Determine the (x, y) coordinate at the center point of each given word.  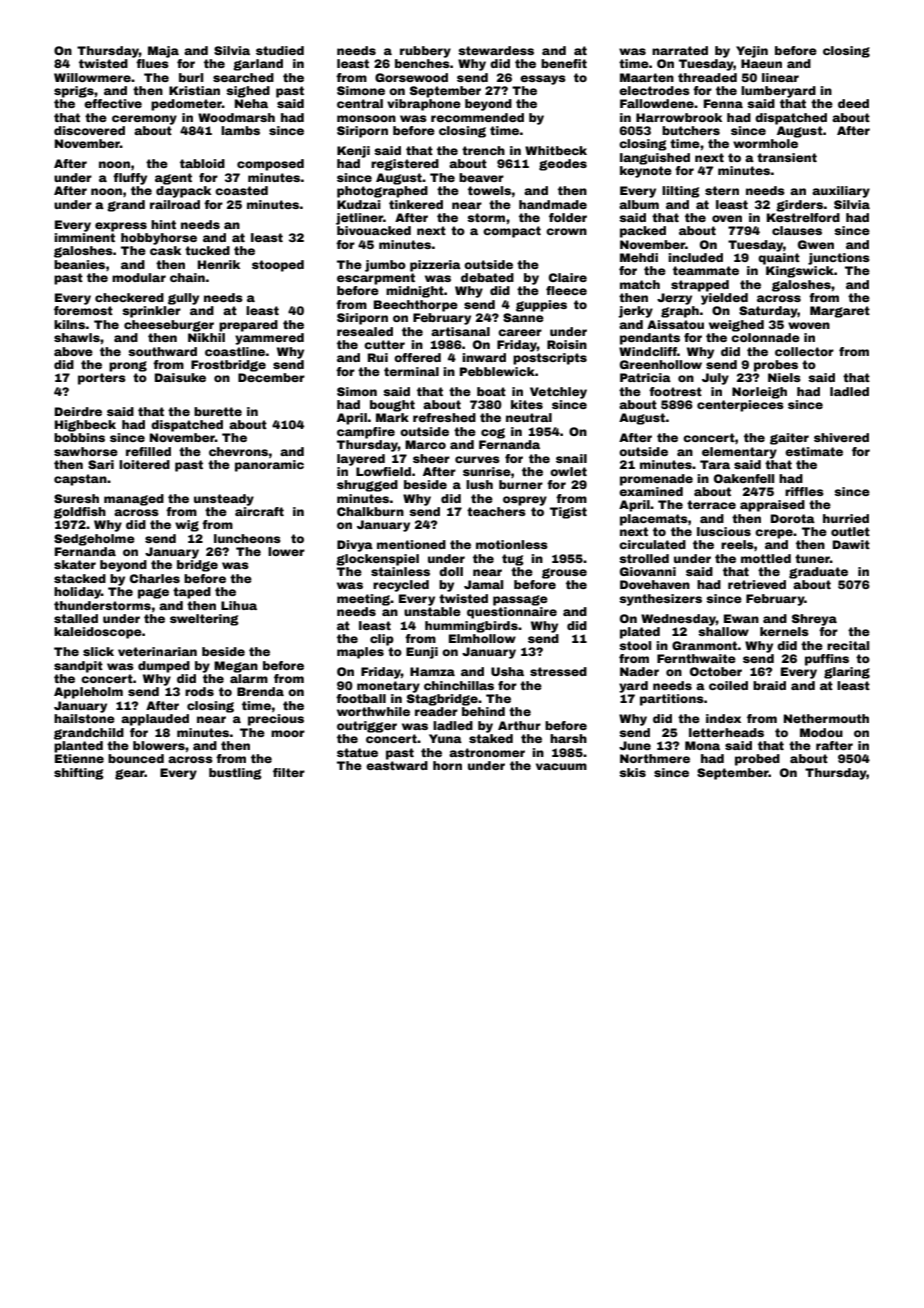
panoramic (269, 466)
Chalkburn (370, 511)
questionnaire (512, 613)
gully (183, 299)
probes (776, 366)
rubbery (425, 52)
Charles (155, 578)
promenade (656, 480)
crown (566, 231)
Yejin (752, 52)
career (520, 332)
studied (280, 50)
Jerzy (674, 299)
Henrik (219, 264)
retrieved (757, 584)
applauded (155, 720)
